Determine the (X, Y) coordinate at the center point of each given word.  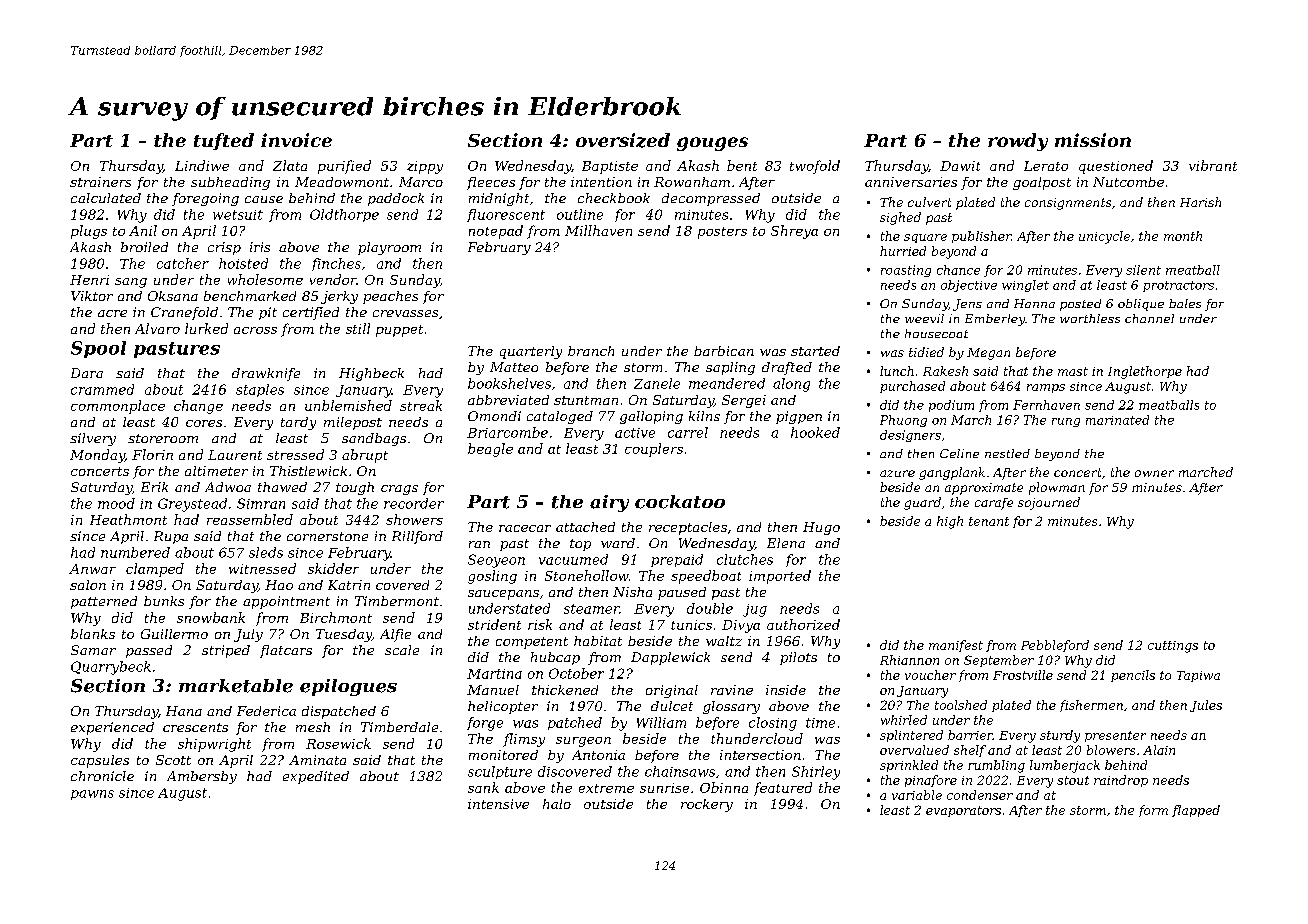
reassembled (250, 519)
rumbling (996, 766)
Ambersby (202, 777)
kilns (704, 416)
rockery (707, 805)
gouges (712, 144)
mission (1093, 140)
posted (1080, 305)
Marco (421, 182)
